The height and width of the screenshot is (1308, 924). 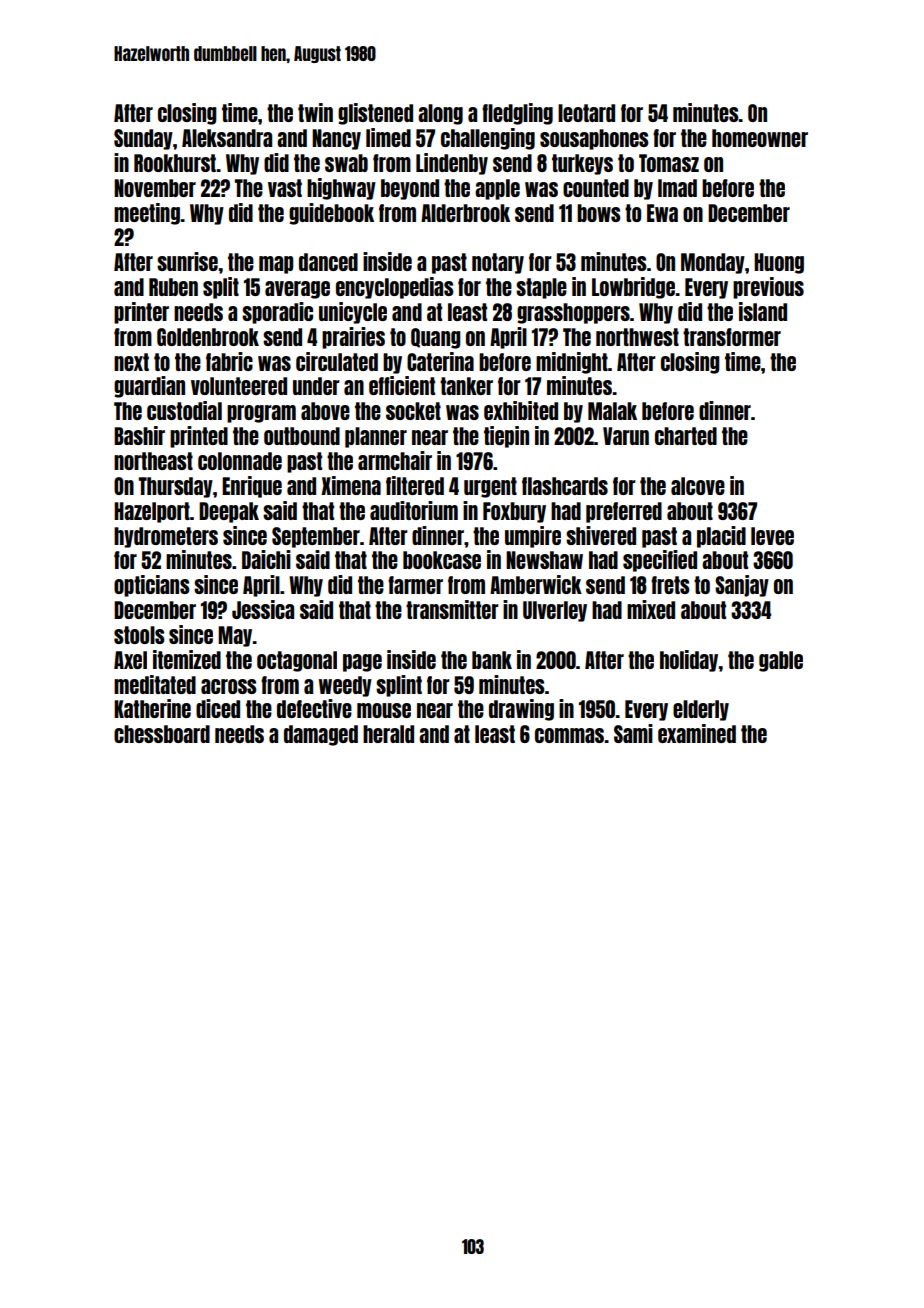 What do you see at coordinates (415, 585) in the screenshot?
I see `farmer` at bounding box center [415, 585].
